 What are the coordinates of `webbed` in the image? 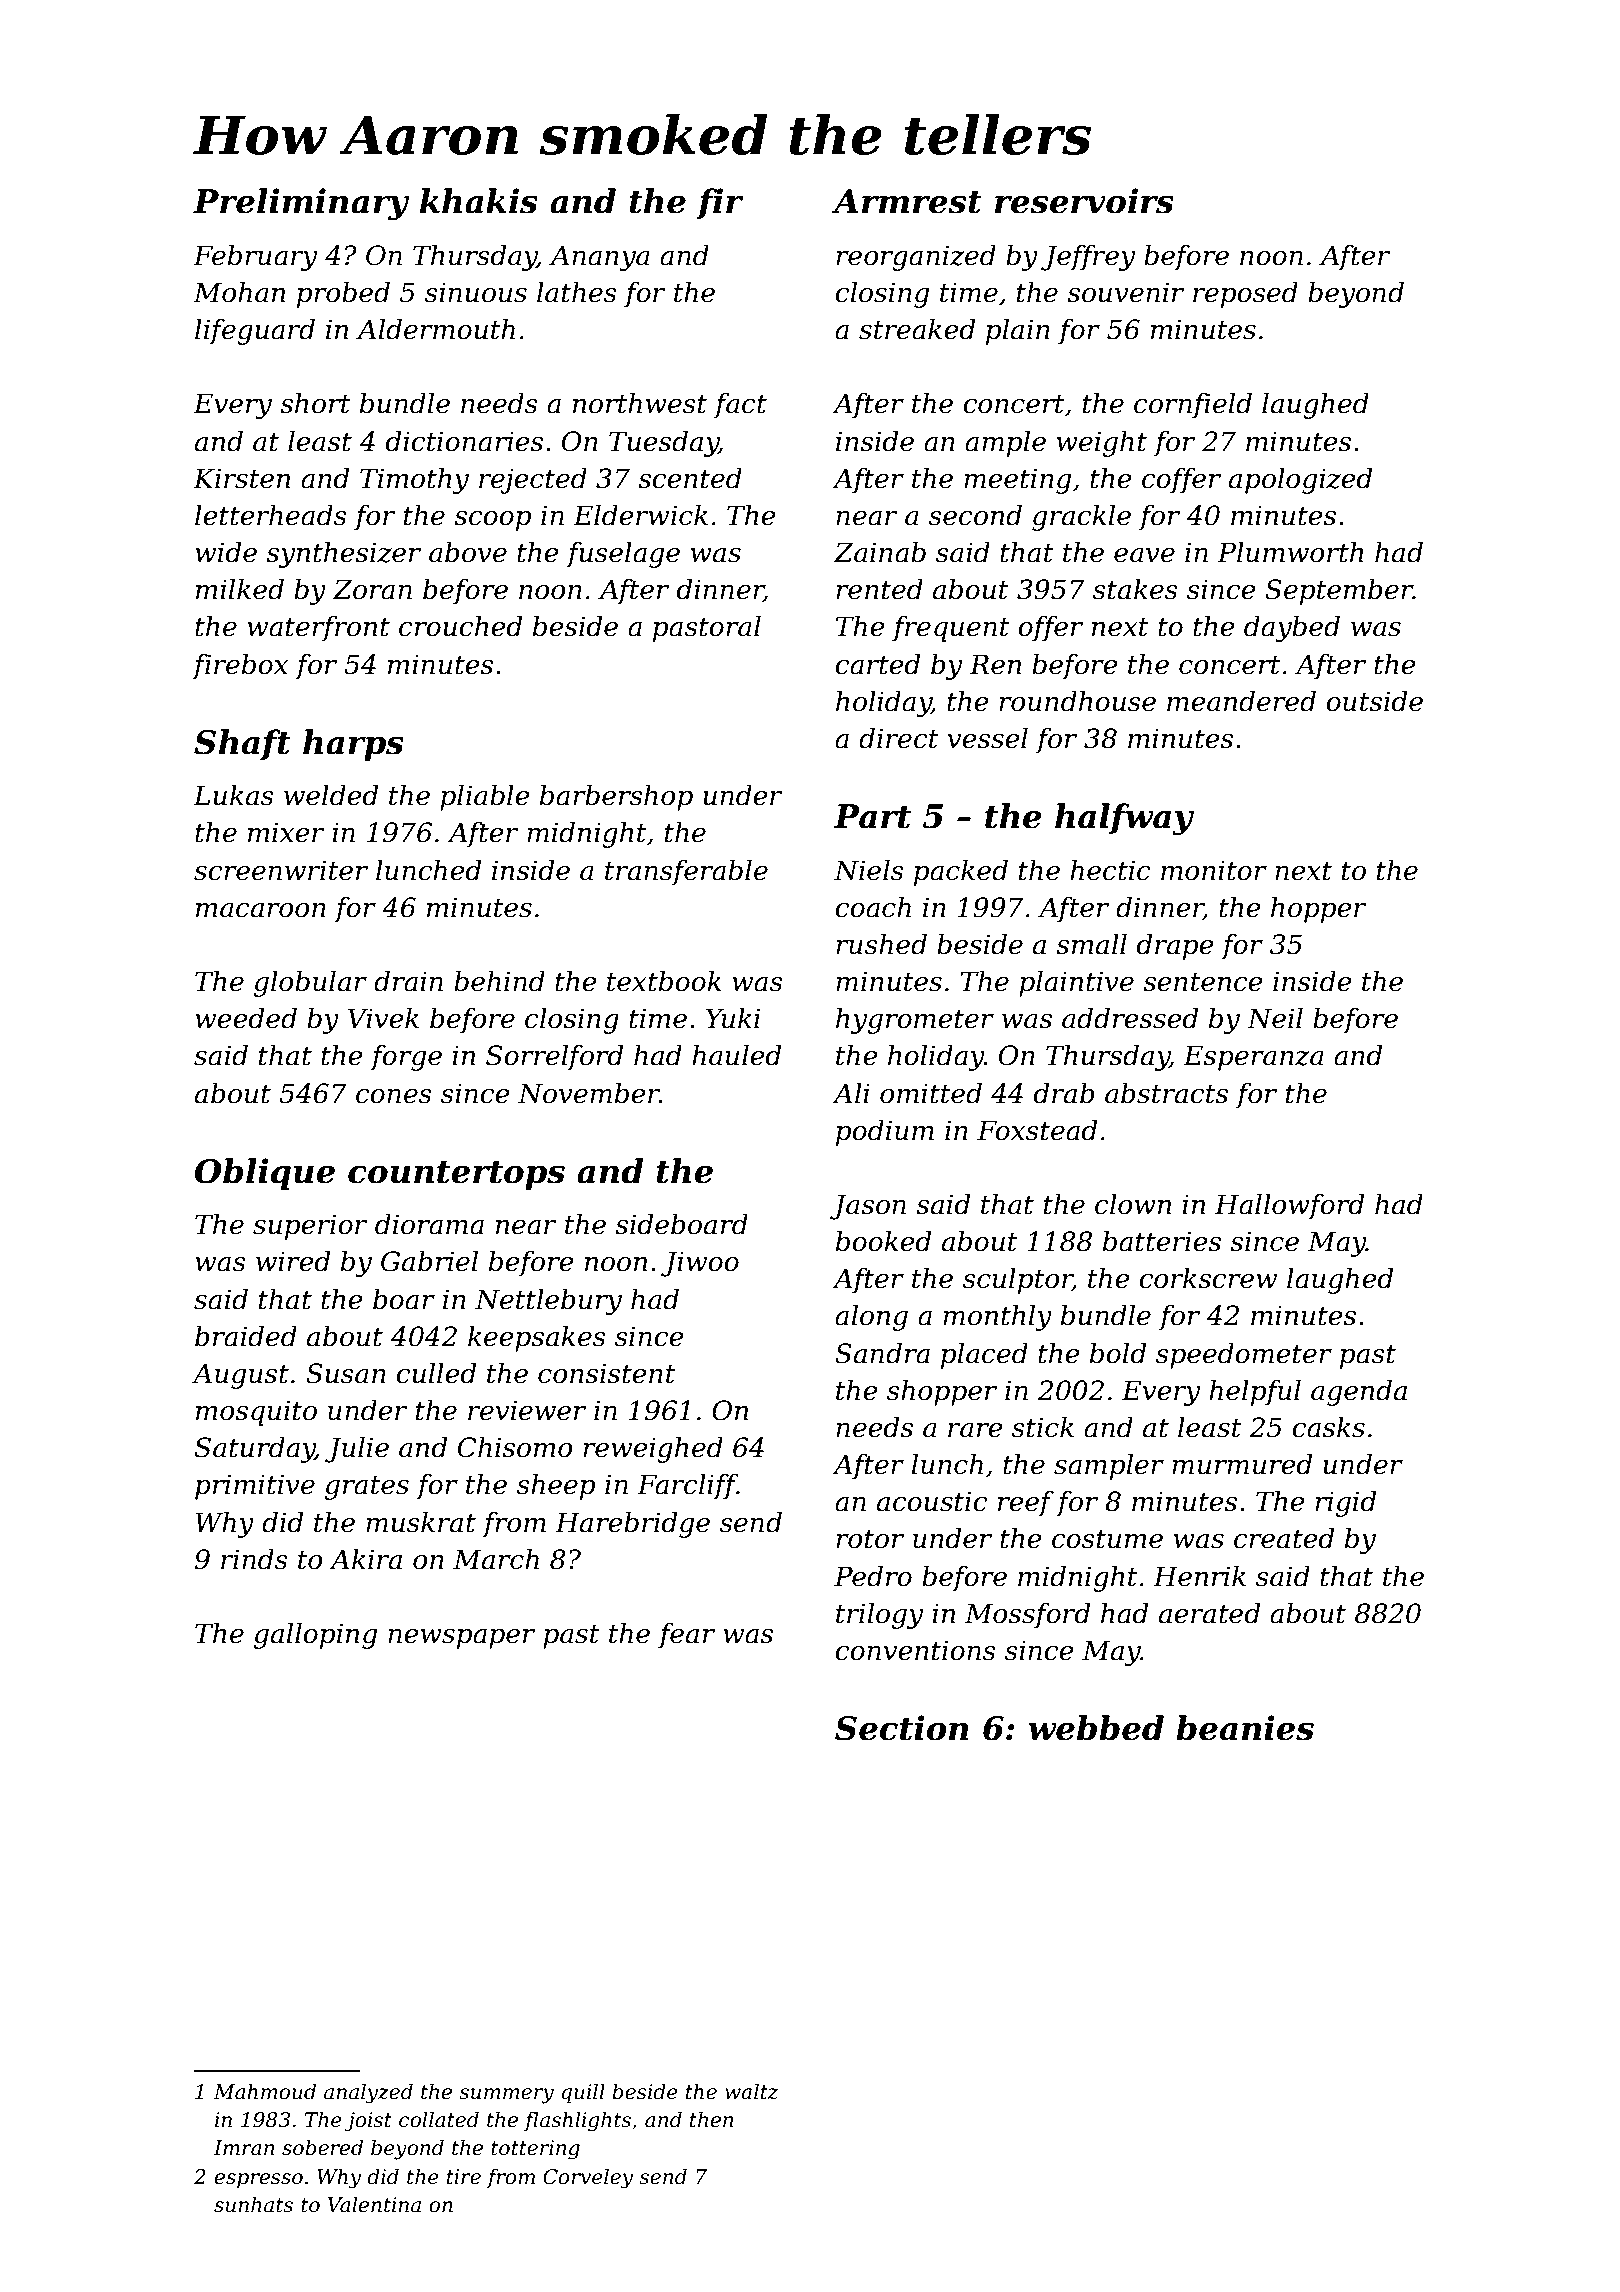 It's located at (1096, 1728).
